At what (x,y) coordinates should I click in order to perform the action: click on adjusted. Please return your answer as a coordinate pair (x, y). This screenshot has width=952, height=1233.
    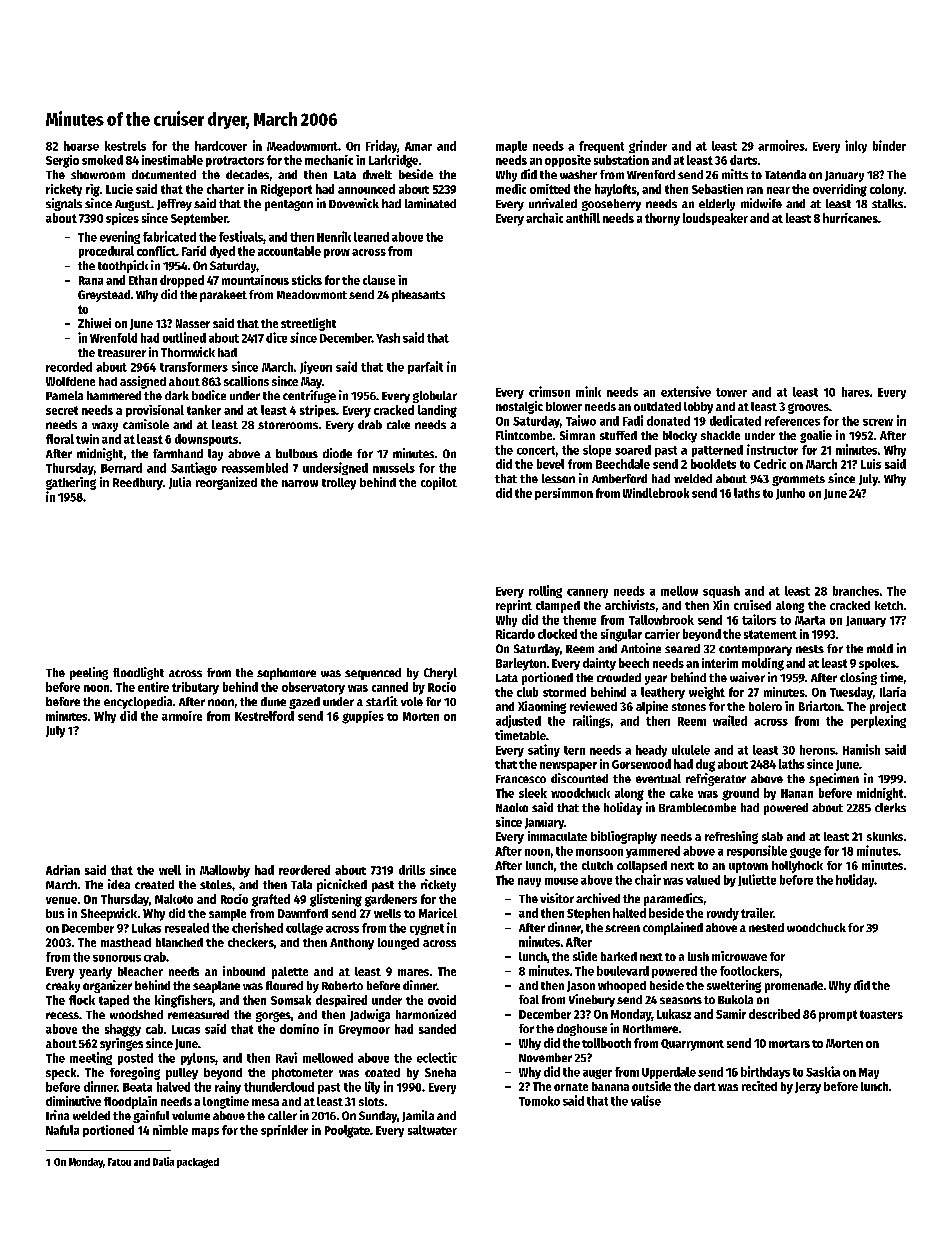
    Looking at the image, I should click on (518, 721).
